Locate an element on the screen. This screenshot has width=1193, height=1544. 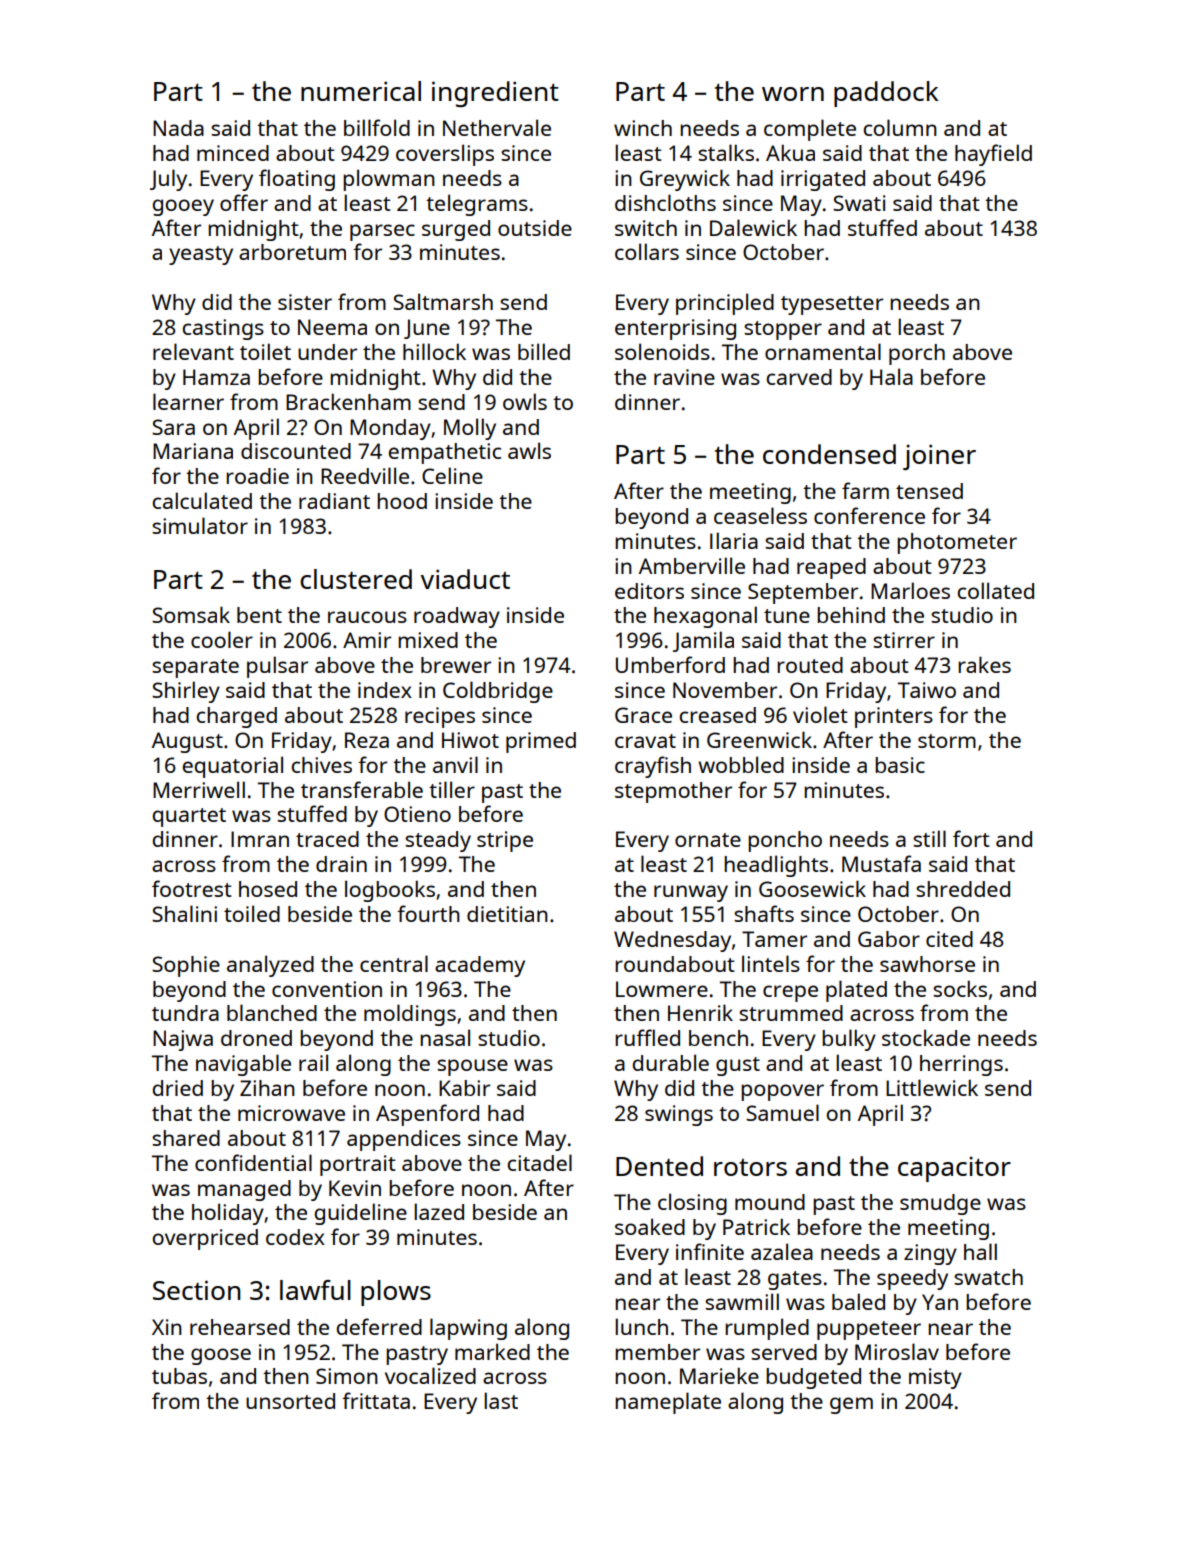
Swati is located at coordinates (859, 203).
